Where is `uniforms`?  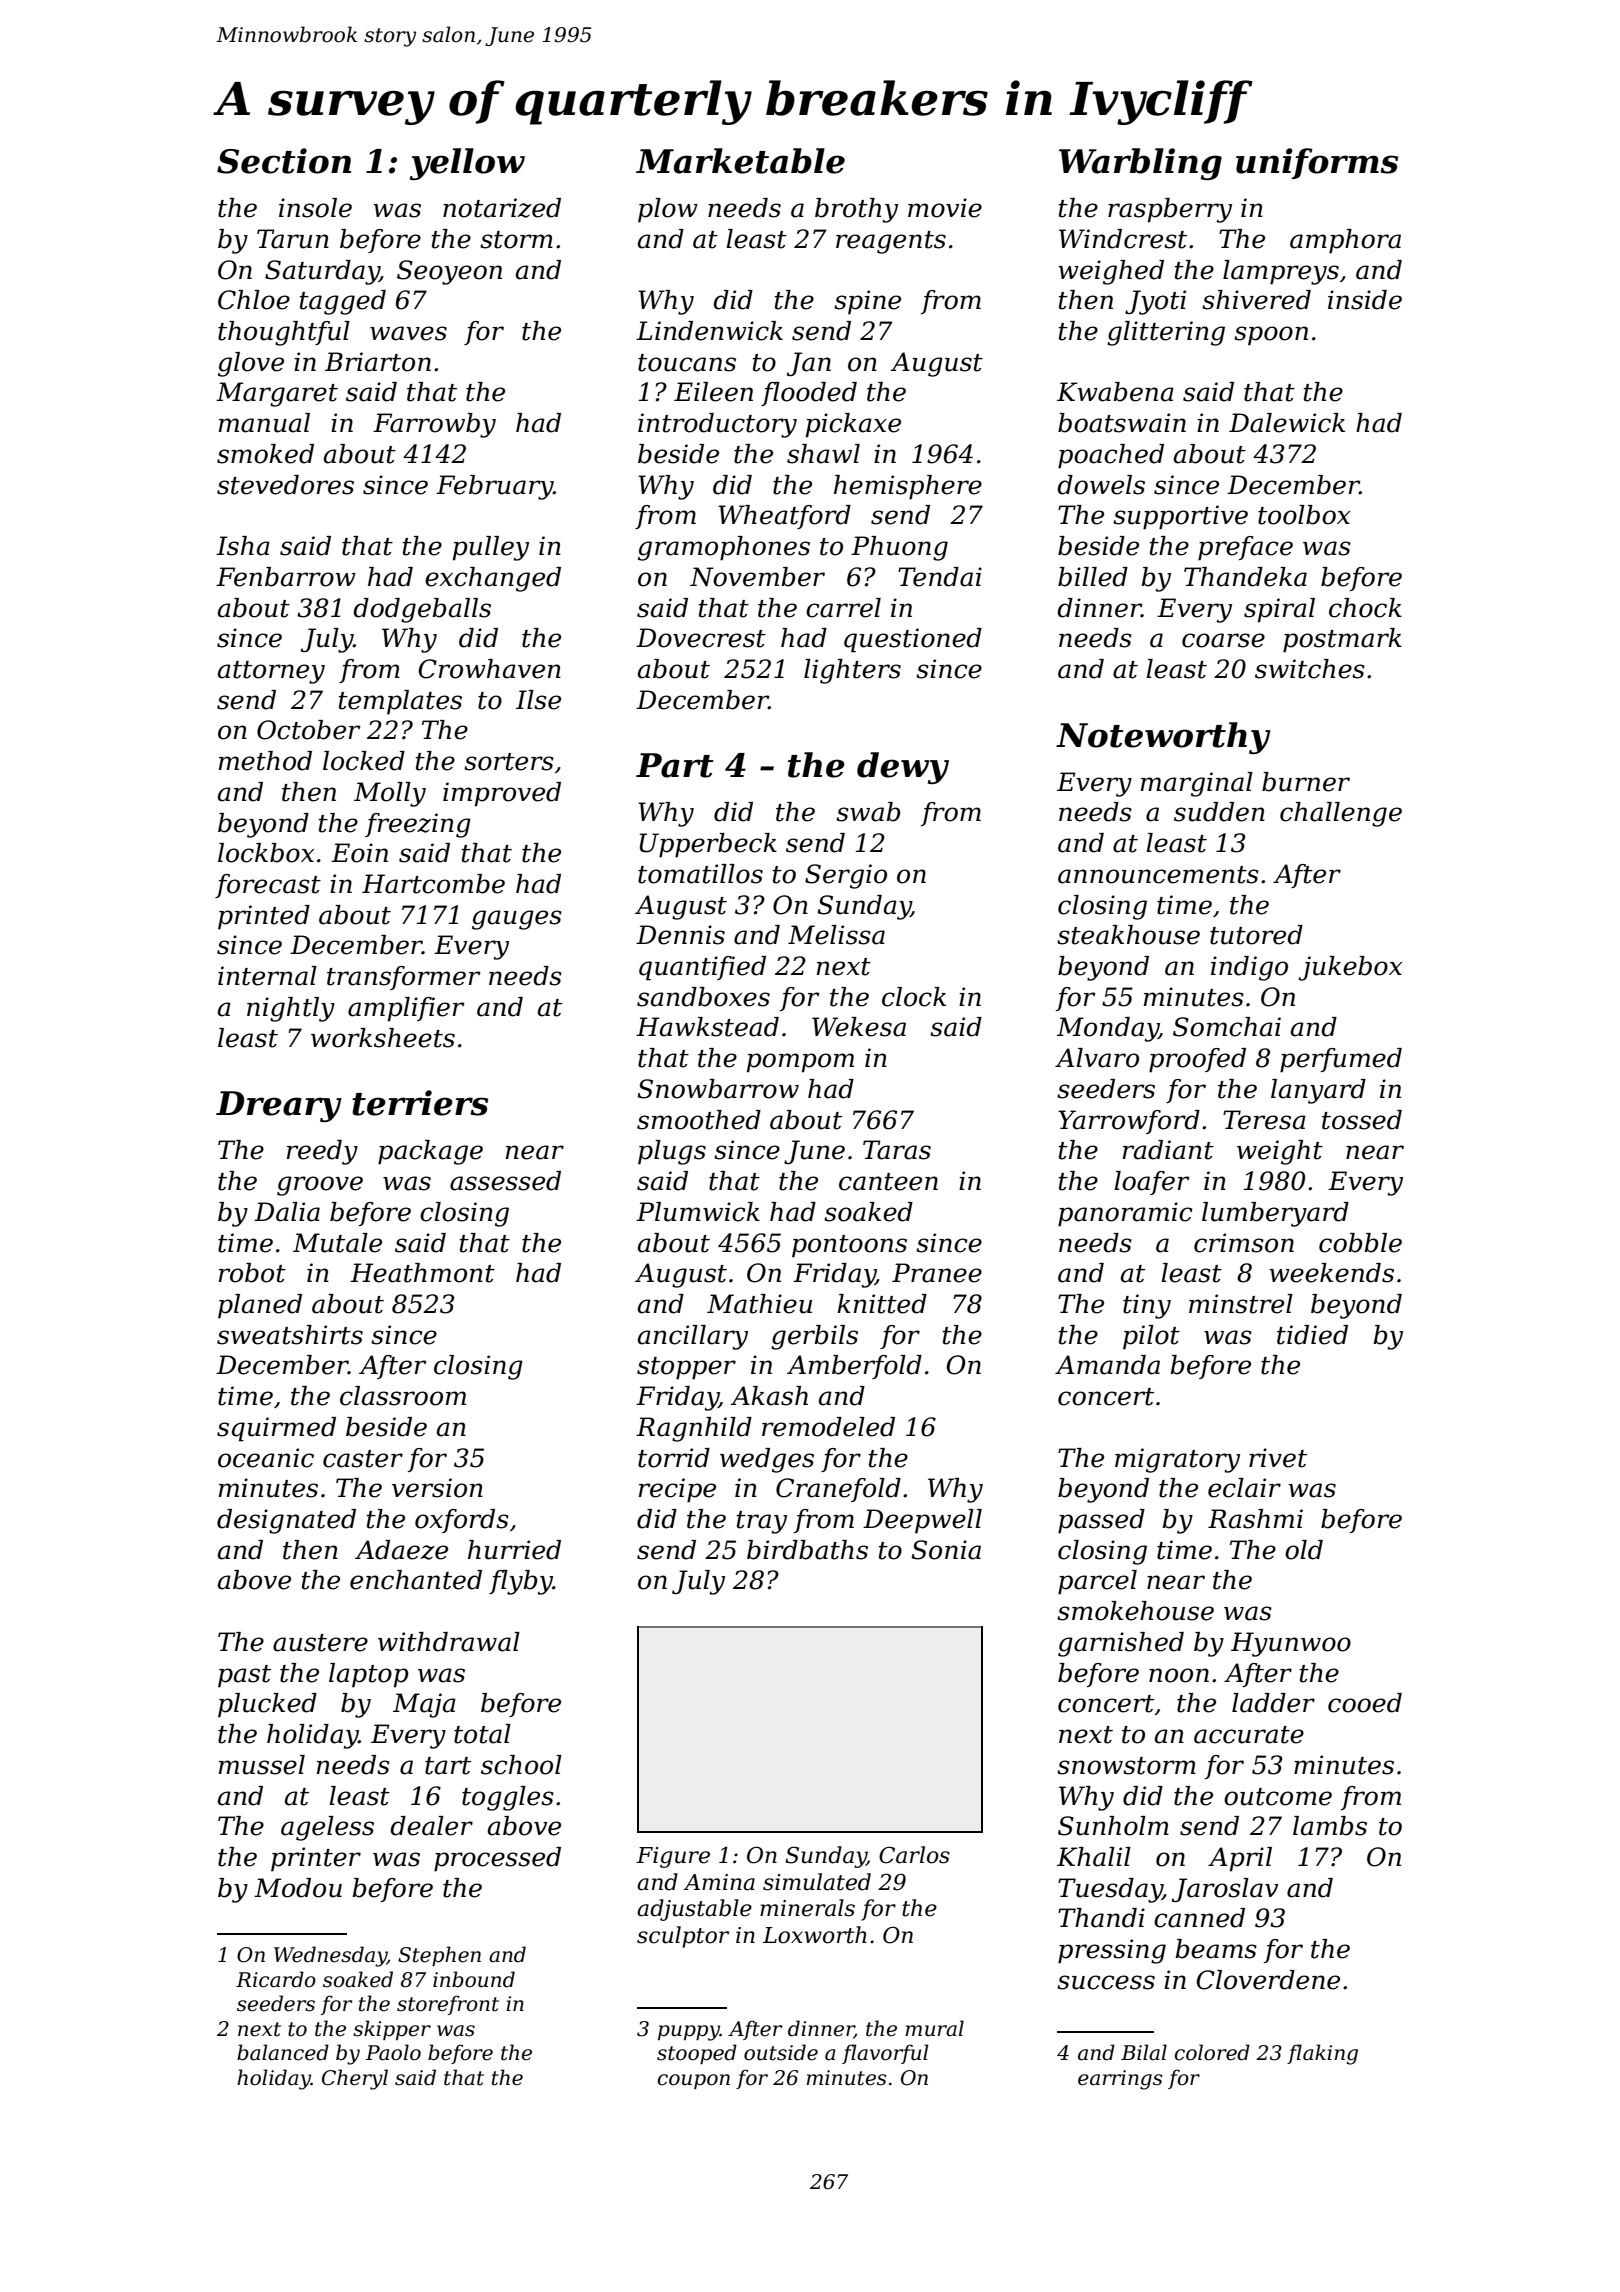
uniforms is located at coordinates (1317, 163).
